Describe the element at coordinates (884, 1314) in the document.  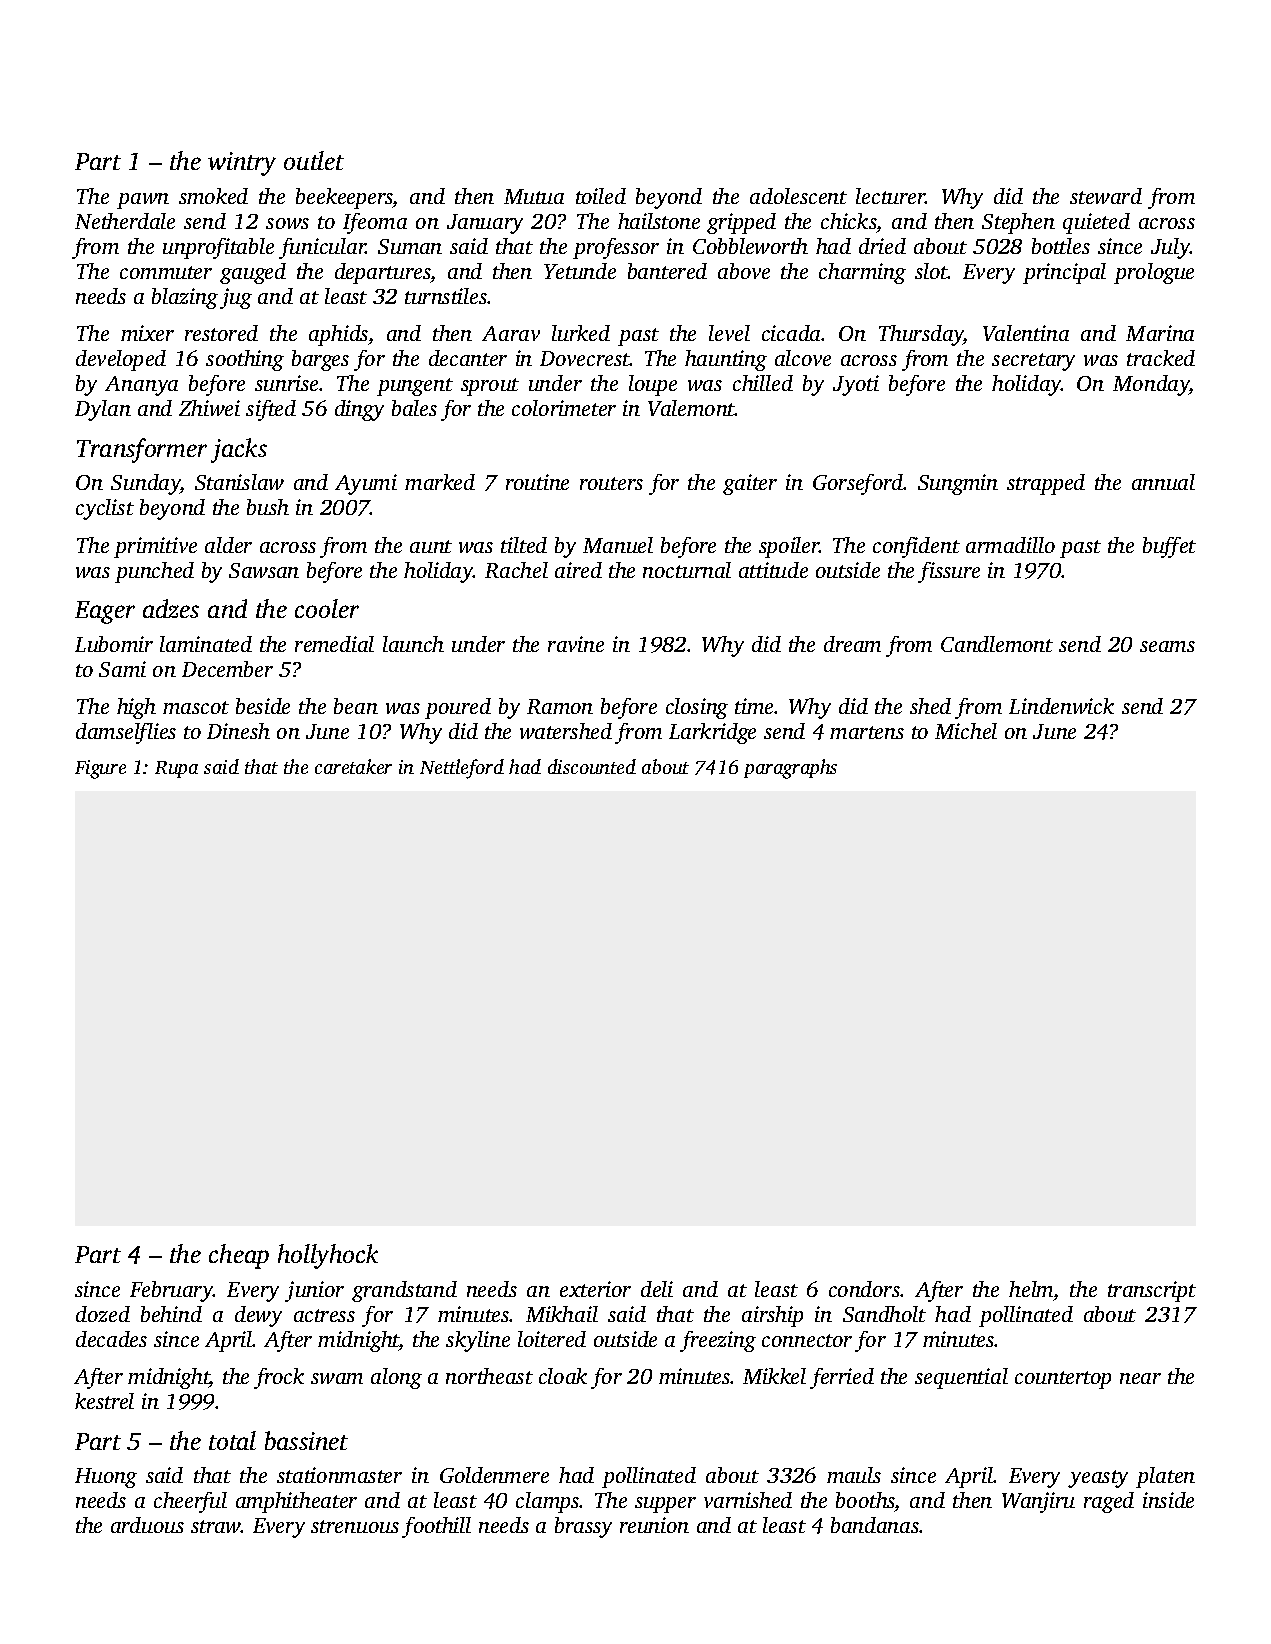
I see `Sandholt` at that location.
